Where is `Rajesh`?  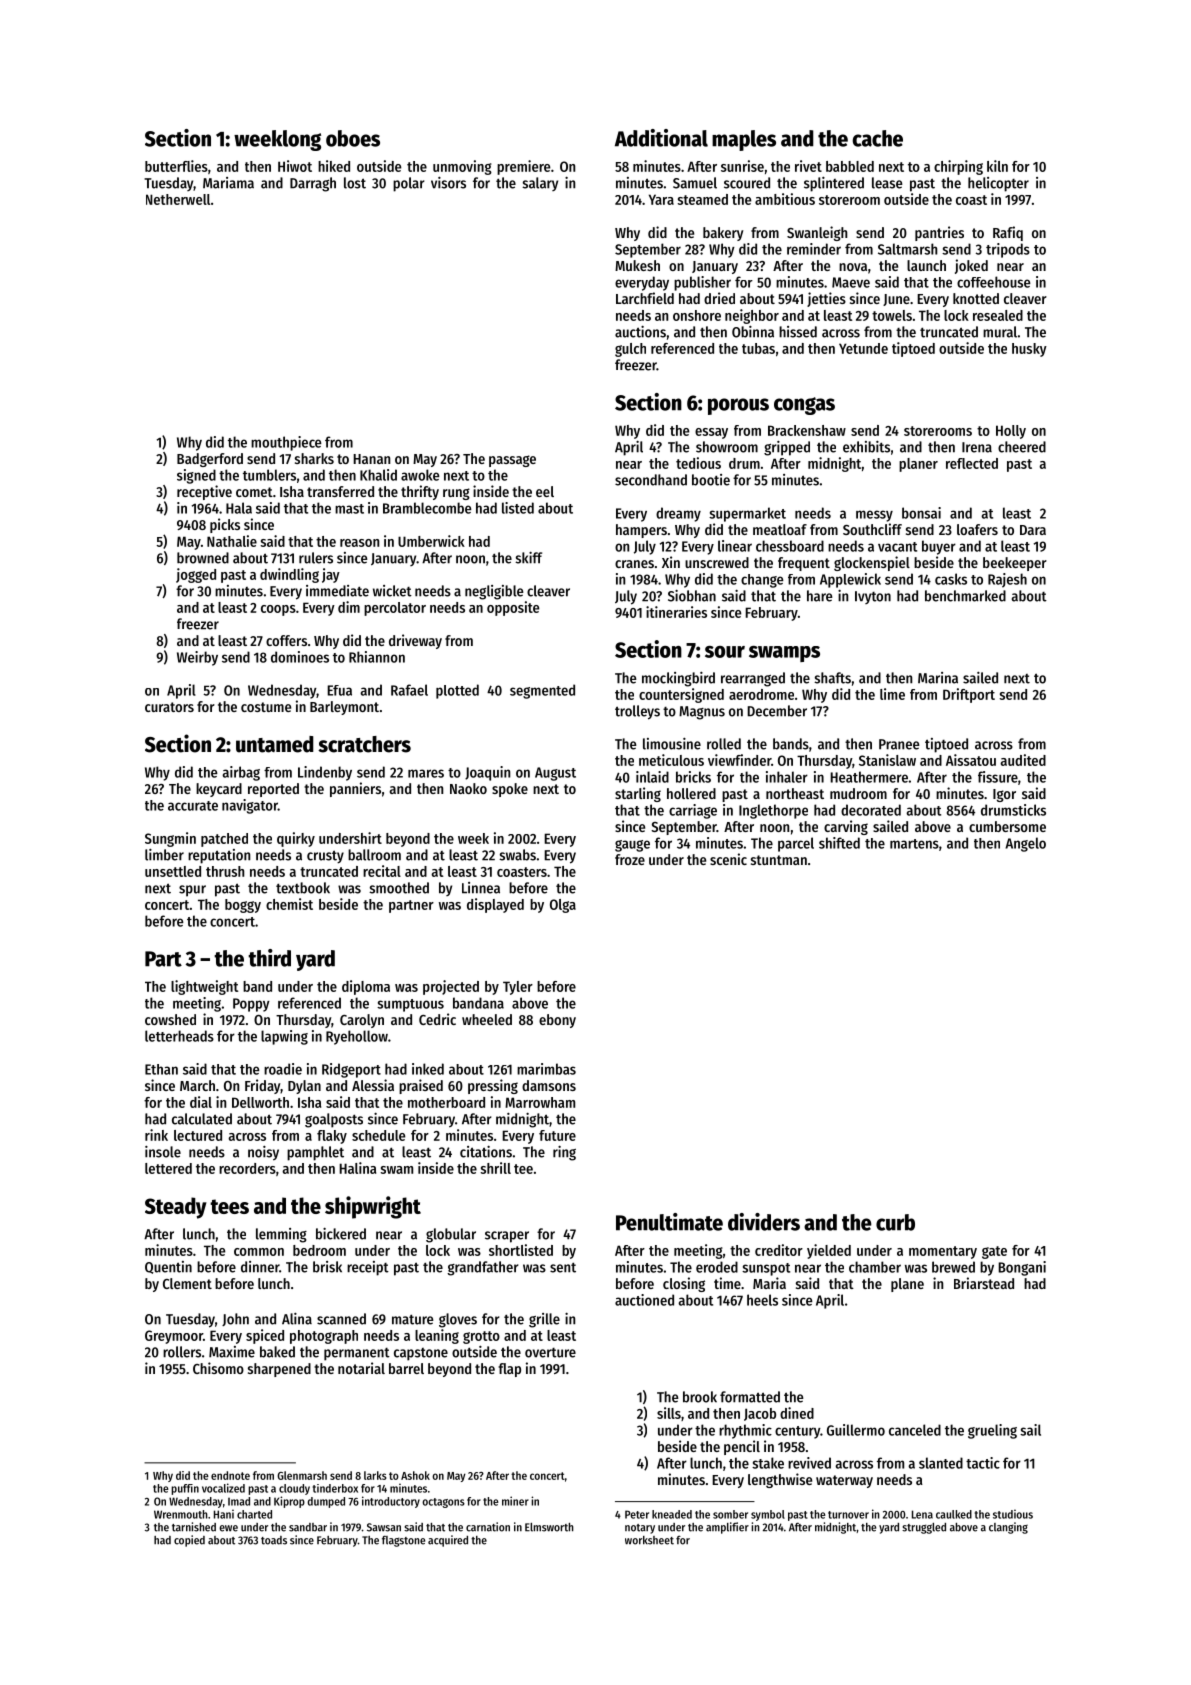
Rajesh is located at coordinates (1007, 580).
